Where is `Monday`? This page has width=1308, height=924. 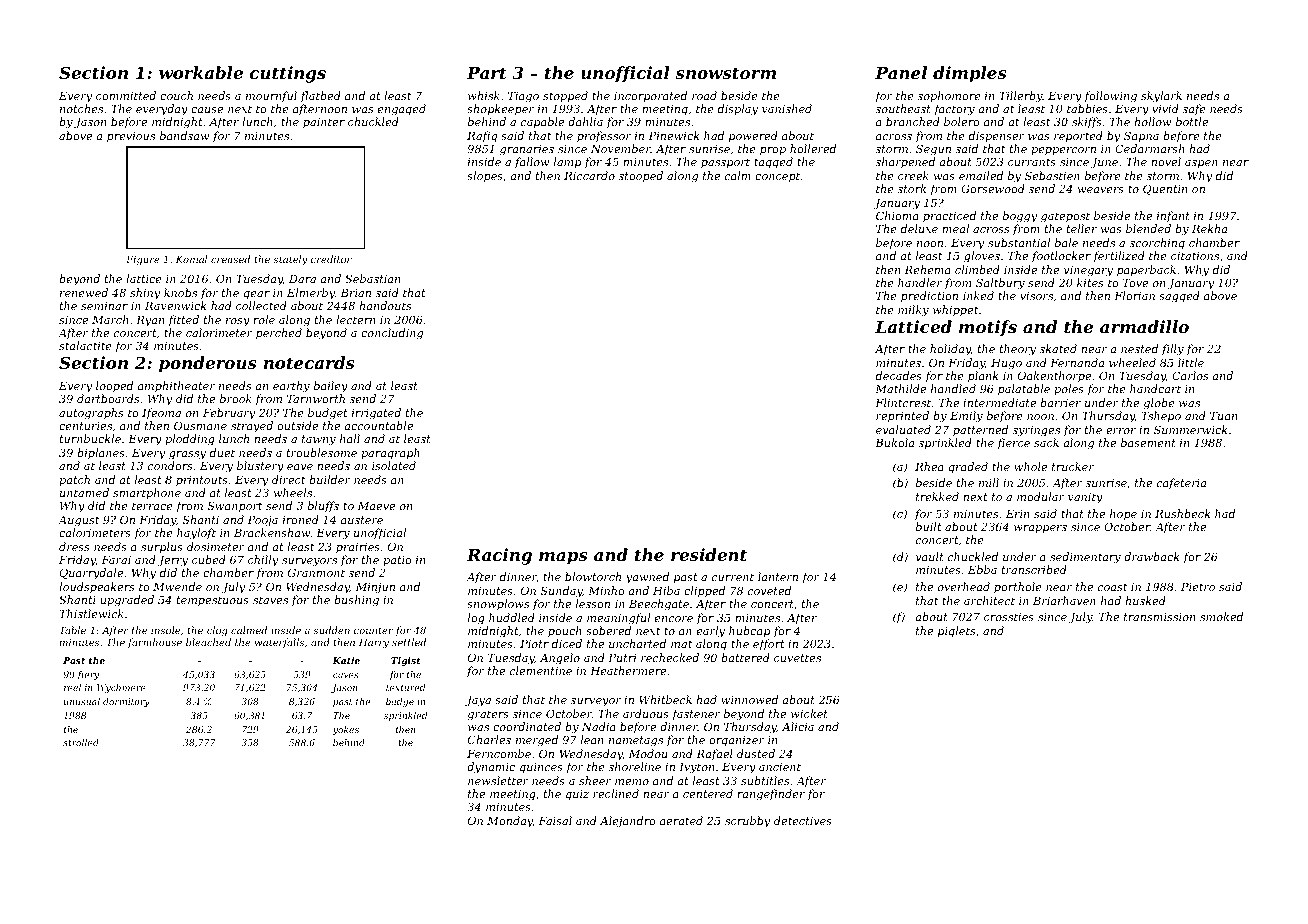 Monday is located at coordinates (510, 822).
